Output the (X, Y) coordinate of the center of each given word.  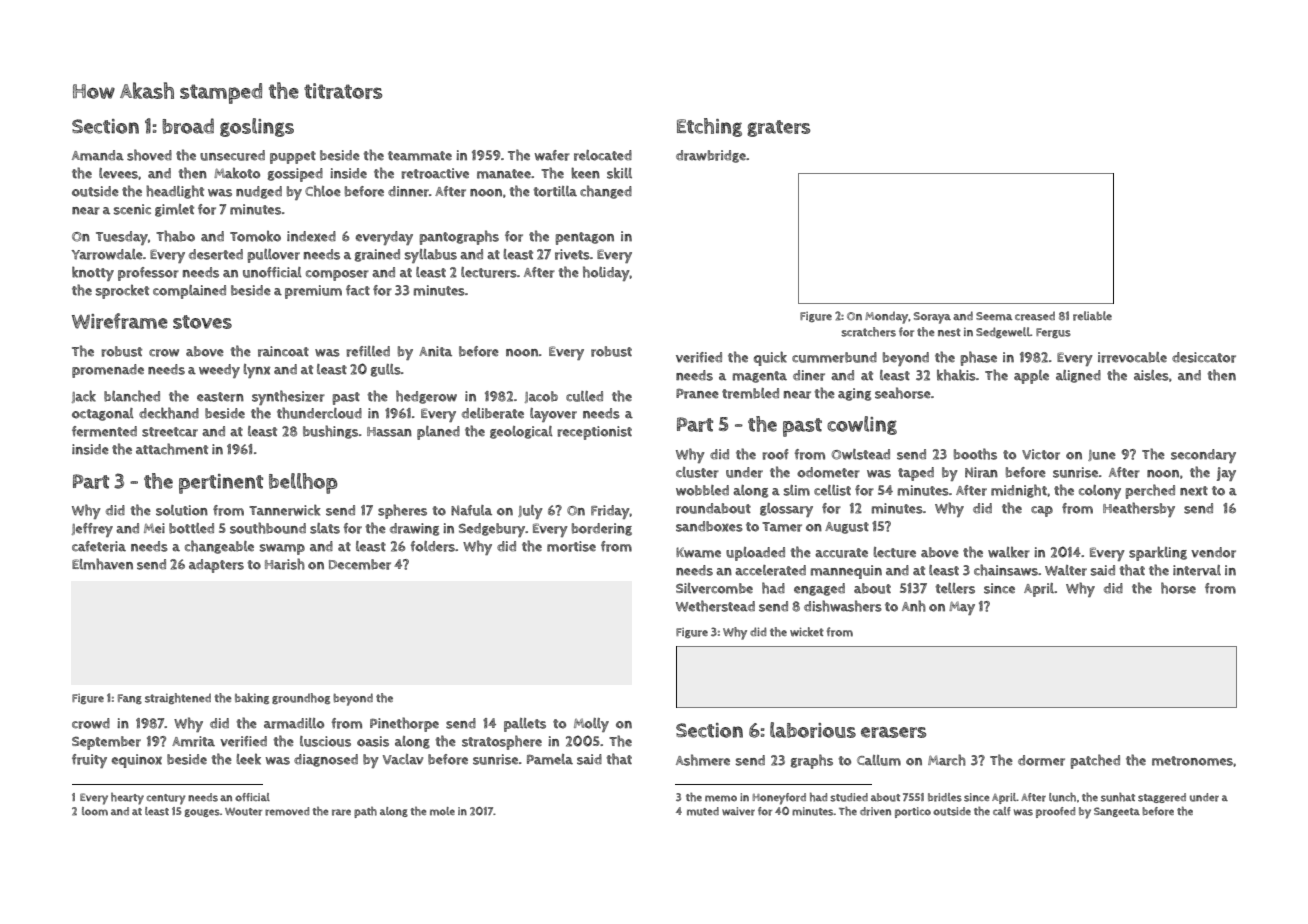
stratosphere (502, 742)
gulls (386, 370)
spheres (402, 511)
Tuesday (122, 238)
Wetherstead (715, 606)
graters (779, 128)
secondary (1203, 456)
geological (521, 432)
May (962, 608)
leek (248, 759)
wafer (552, 155)
